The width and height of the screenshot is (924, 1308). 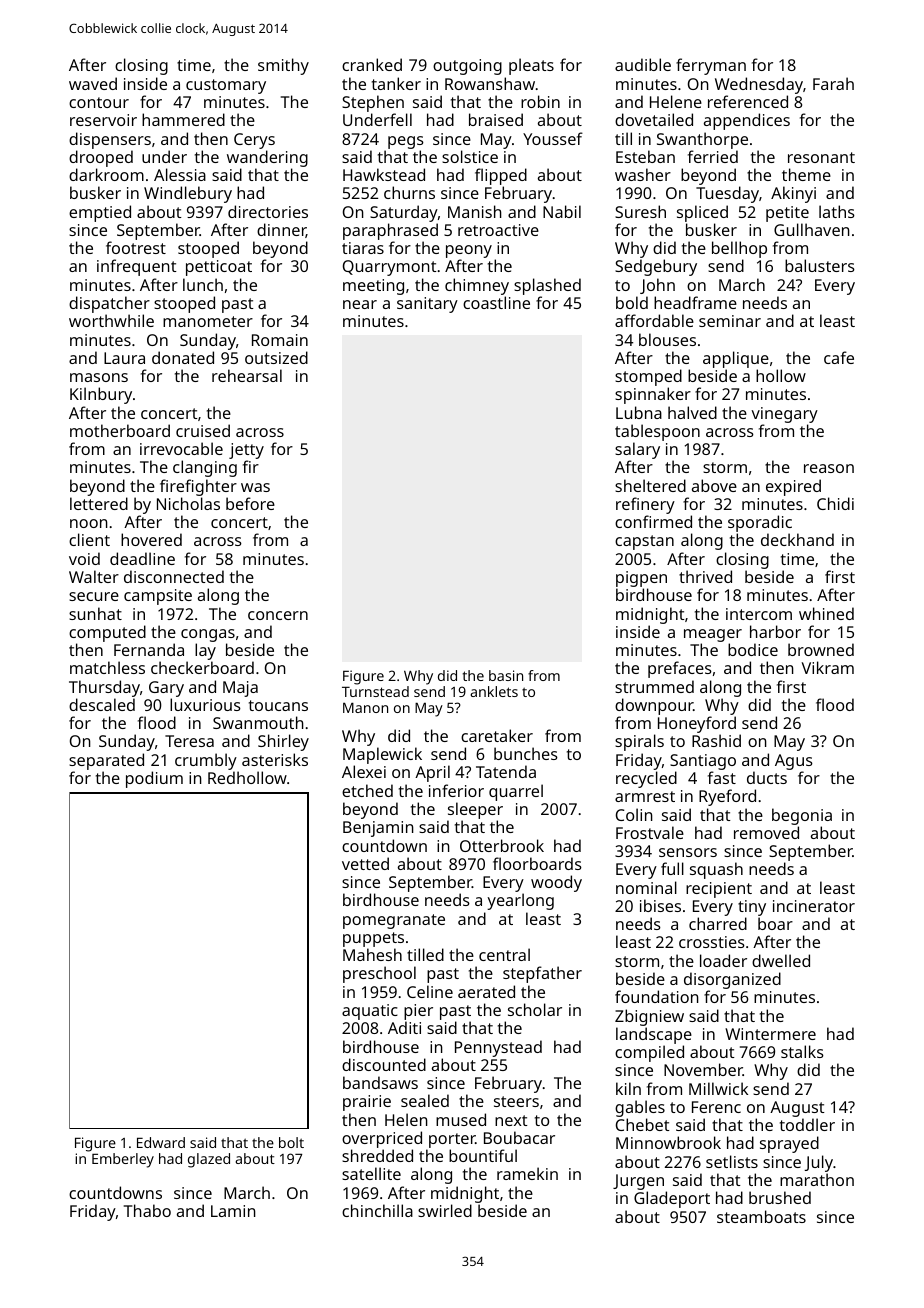 What do you see at coordinates (107, 667) in the screenshot?
I see `matchless` at bounding box center [107, 667].
